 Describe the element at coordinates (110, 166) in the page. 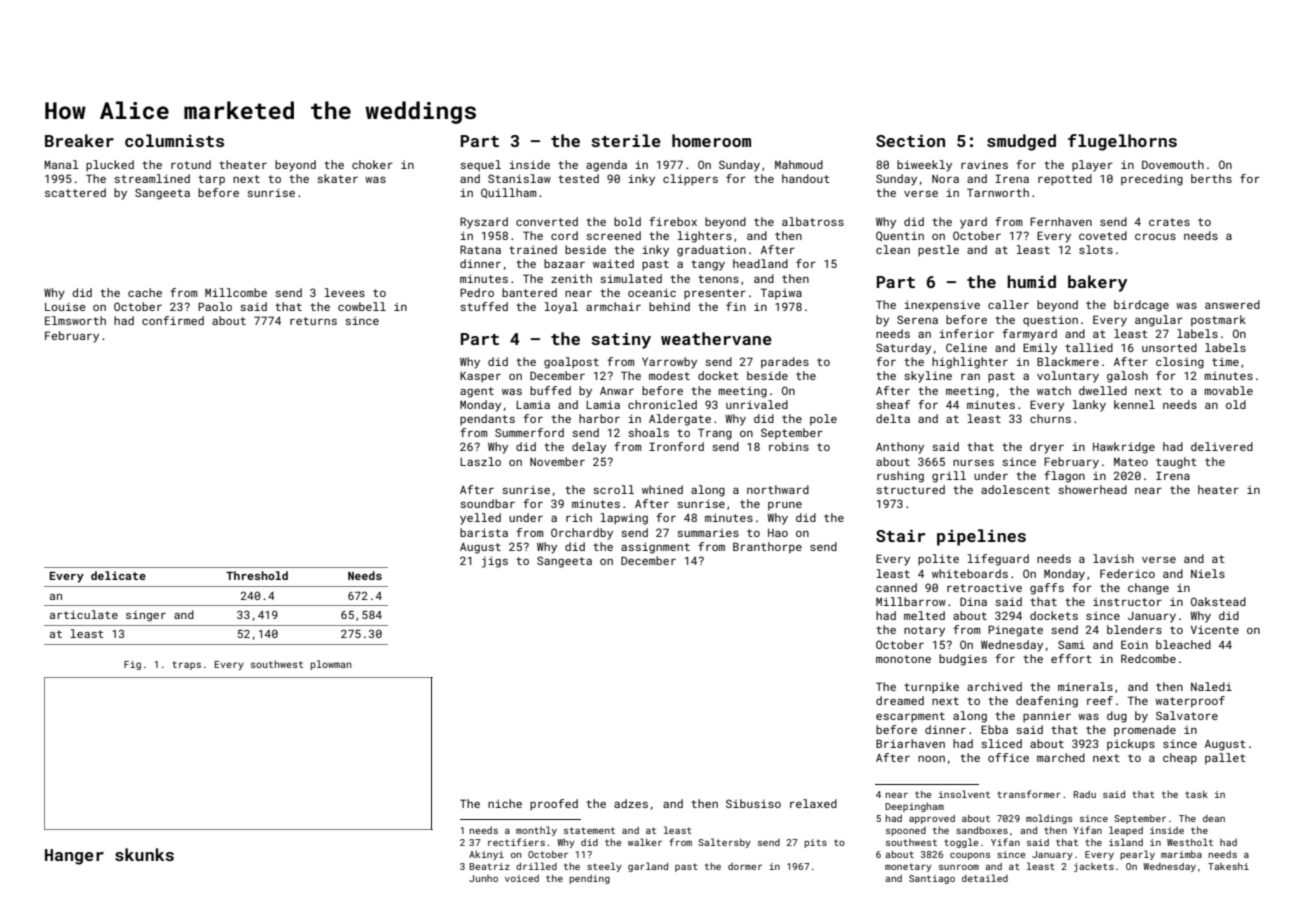

I see `plucked` at that location.
